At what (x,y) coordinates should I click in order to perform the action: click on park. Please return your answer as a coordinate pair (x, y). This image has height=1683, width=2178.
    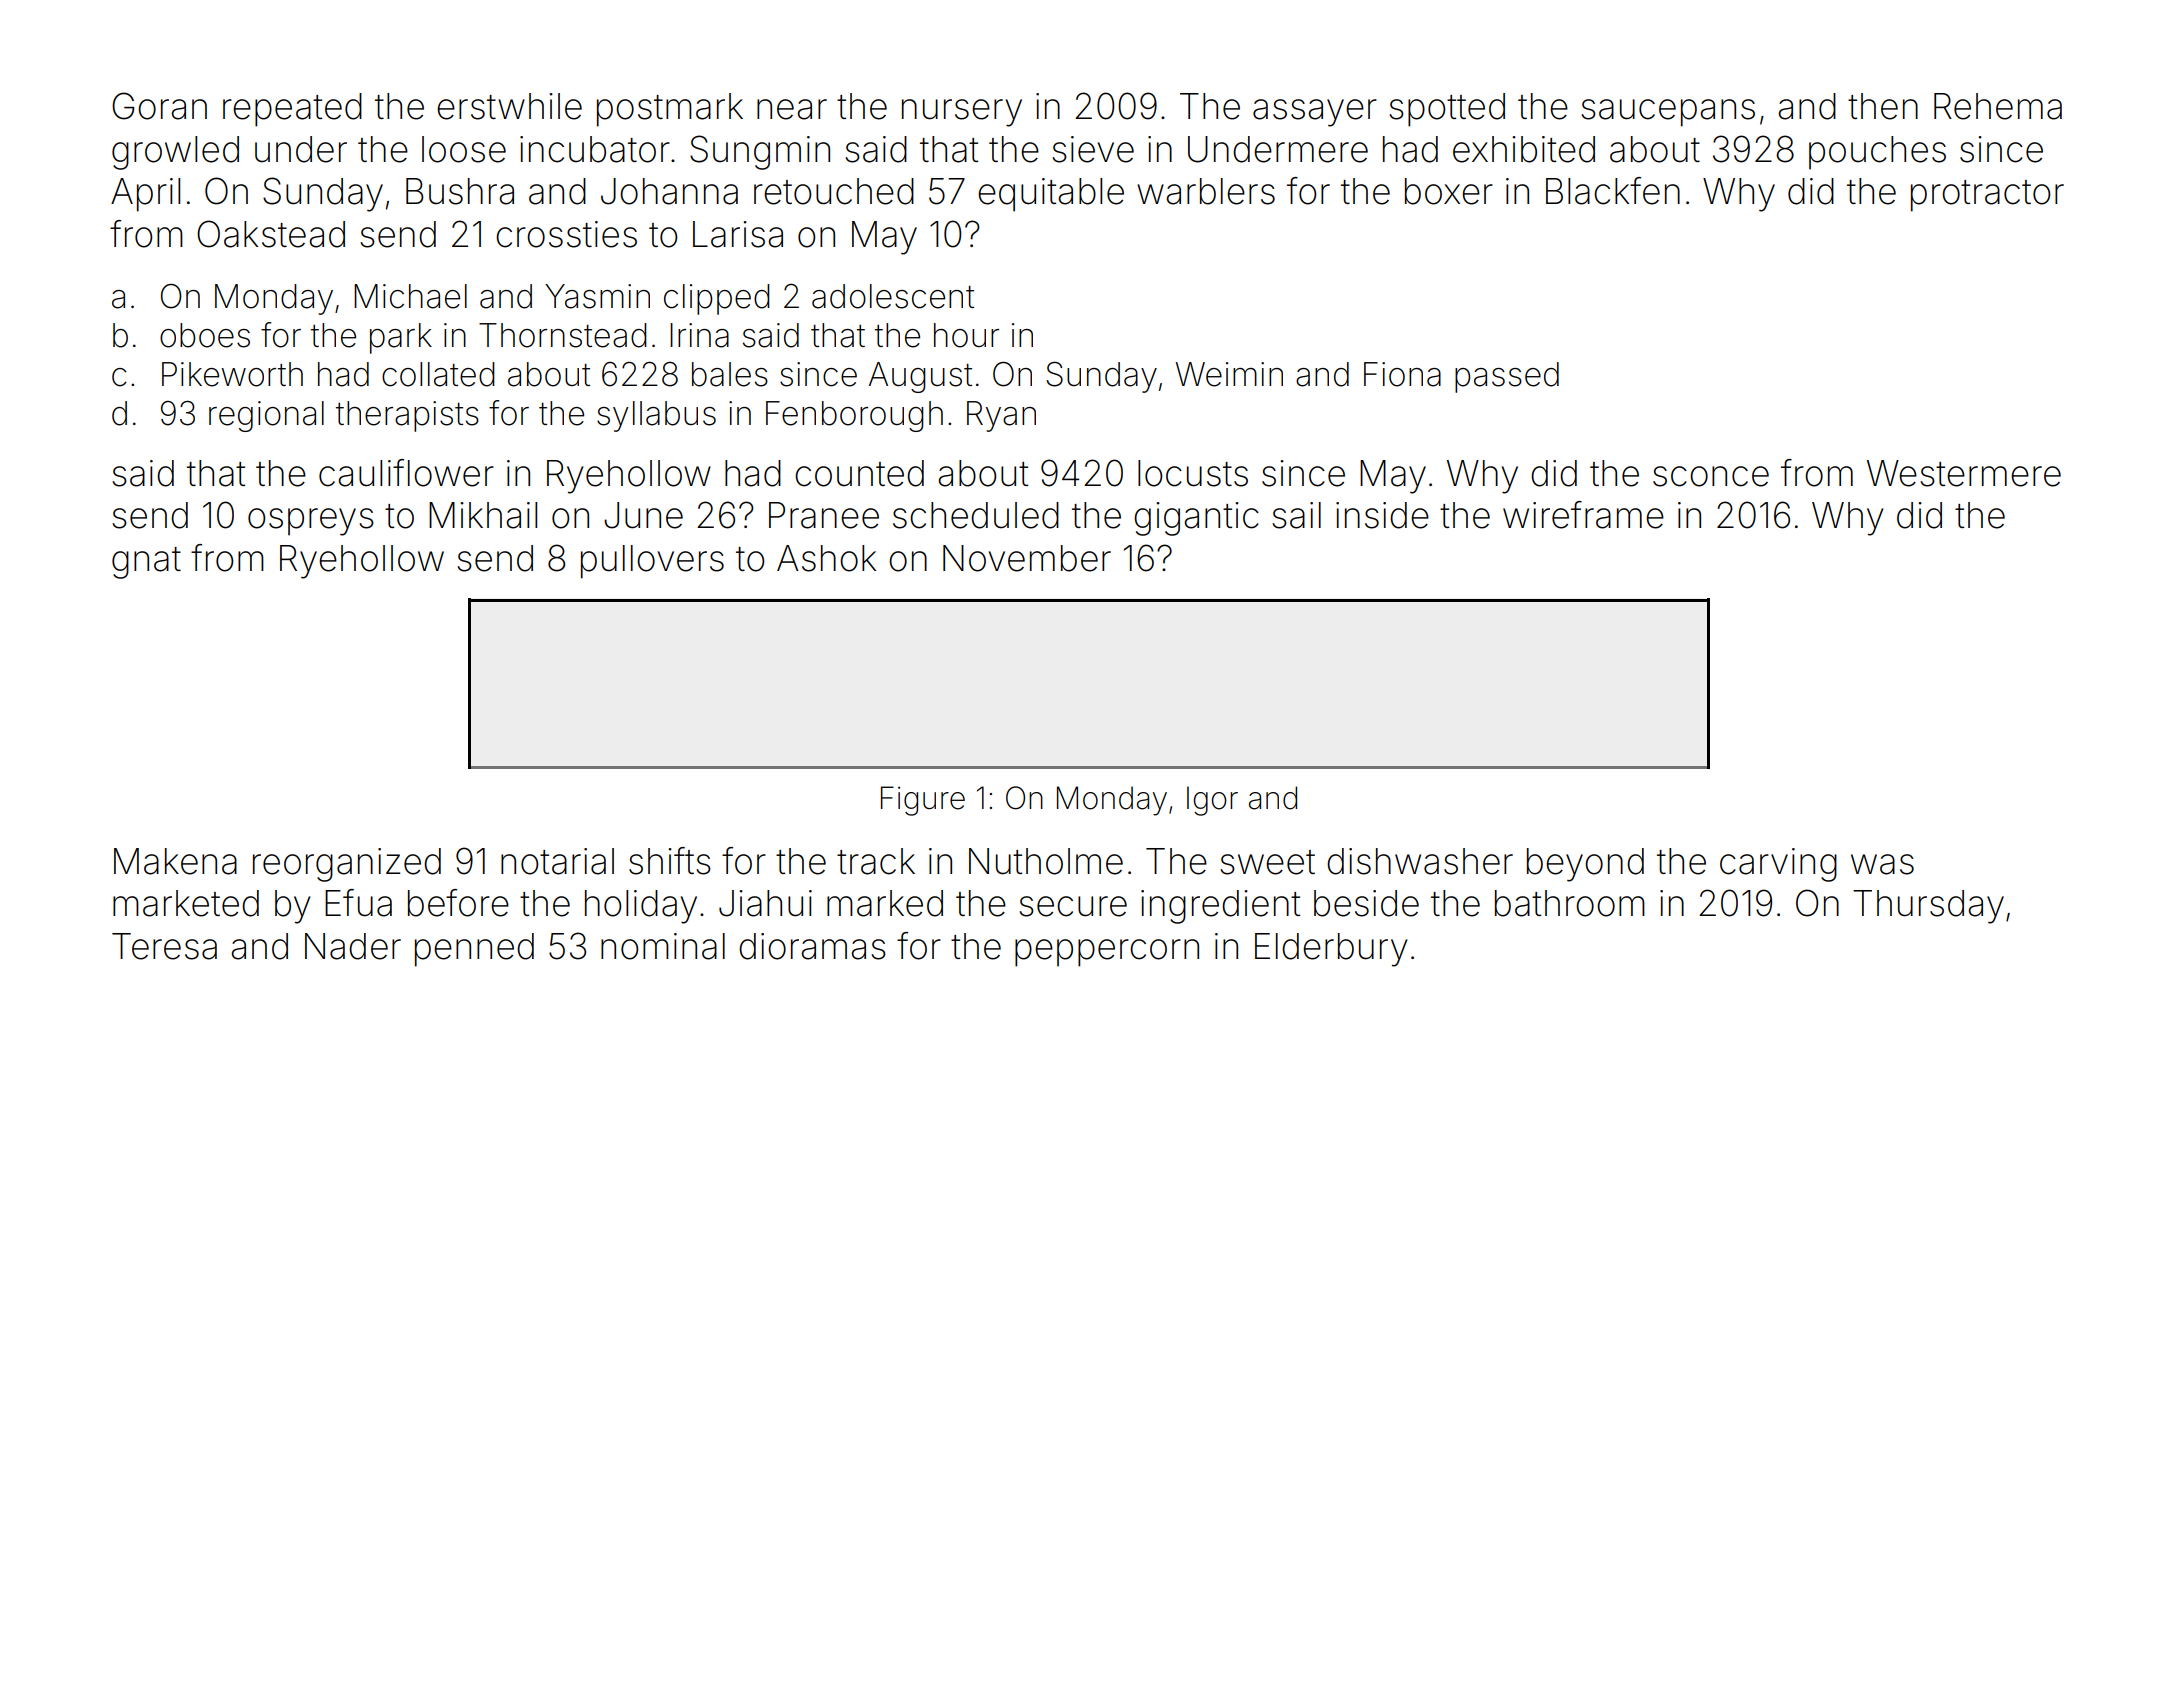
    Looking at the image, I should click on (401, 338).
